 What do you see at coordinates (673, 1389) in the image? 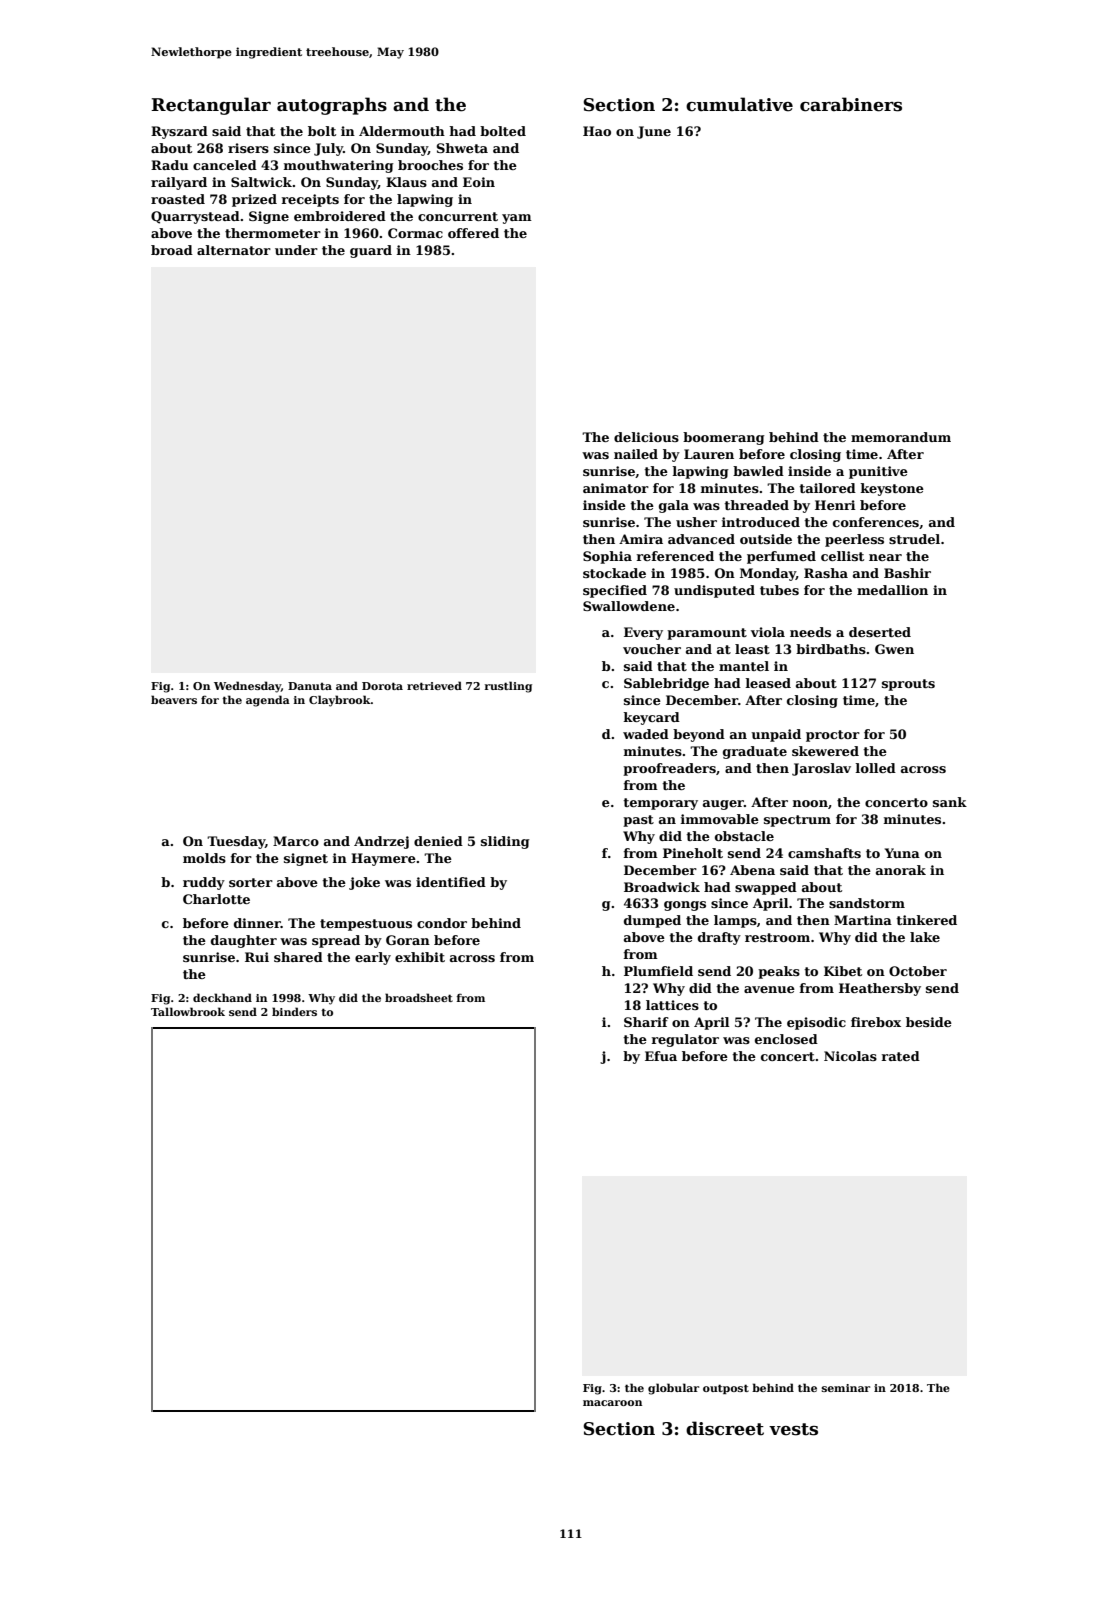
I see `globular` at bounding box center [673, 1389].
